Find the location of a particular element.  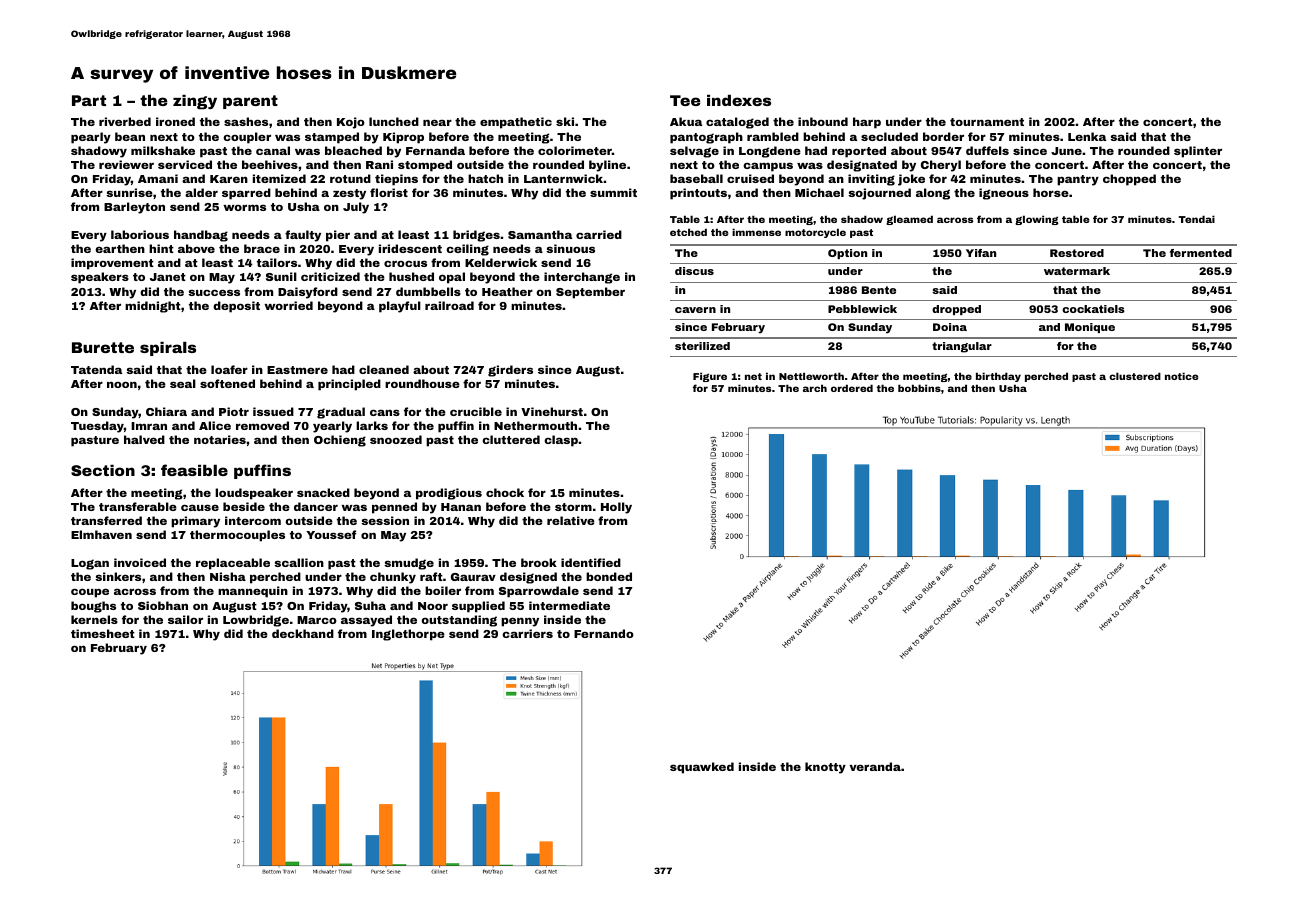

Kelderwick is located at coordinates (501, 262).
